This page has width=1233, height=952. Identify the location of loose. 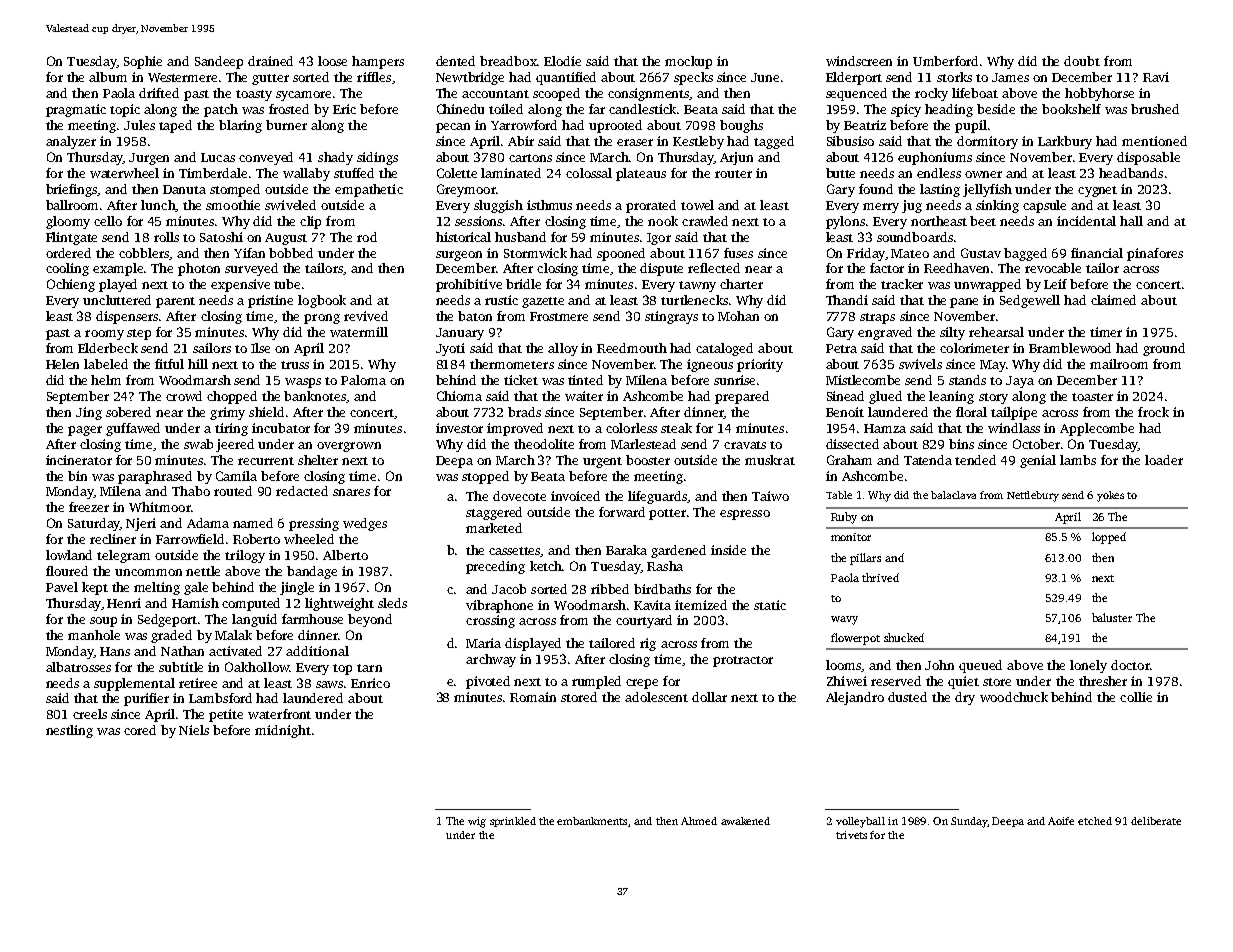
(332, 61).
